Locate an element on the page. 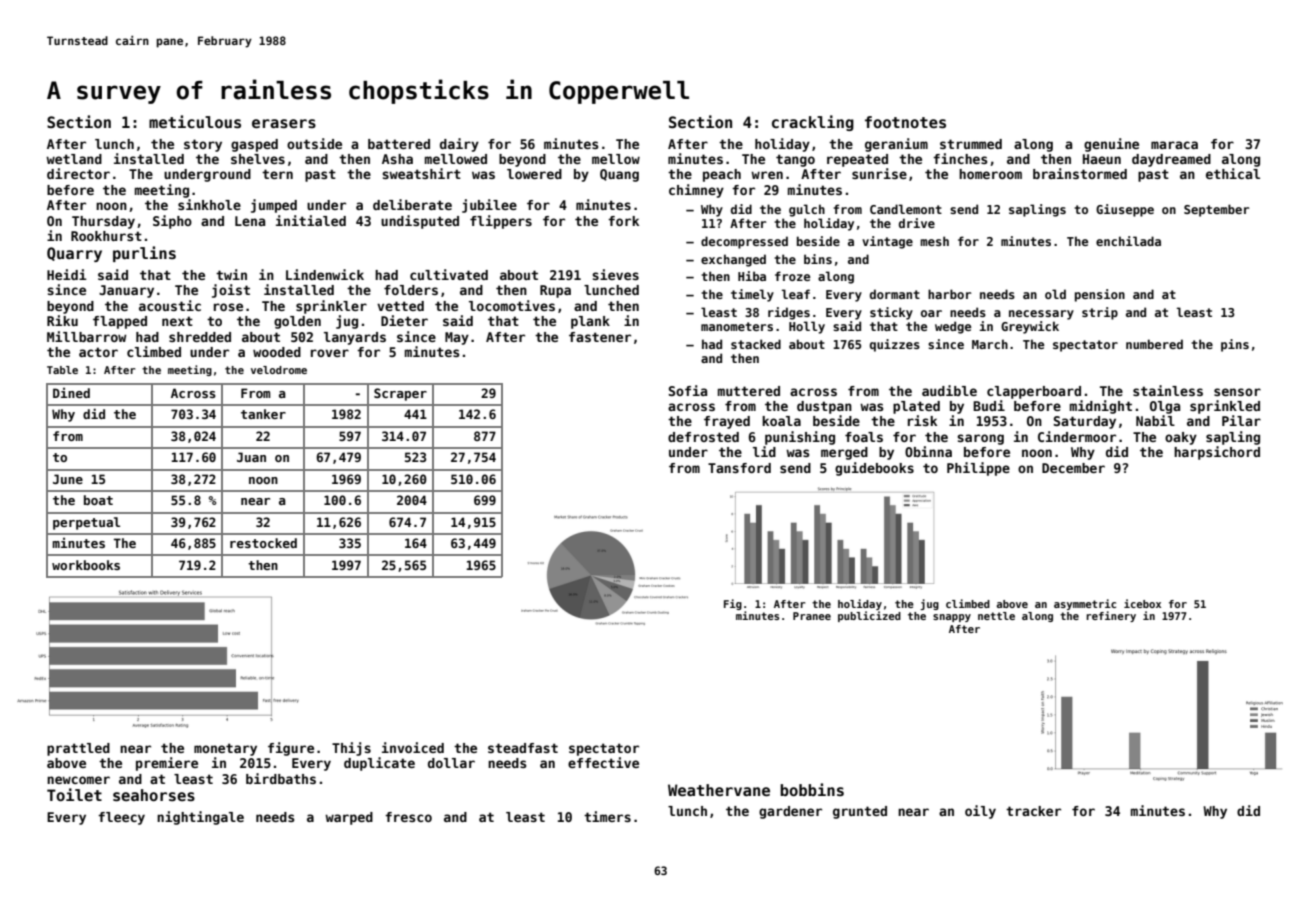 Image resolution: width=1308 pixels, height=924 pixels. twin is located at coordinates (231, 274).
